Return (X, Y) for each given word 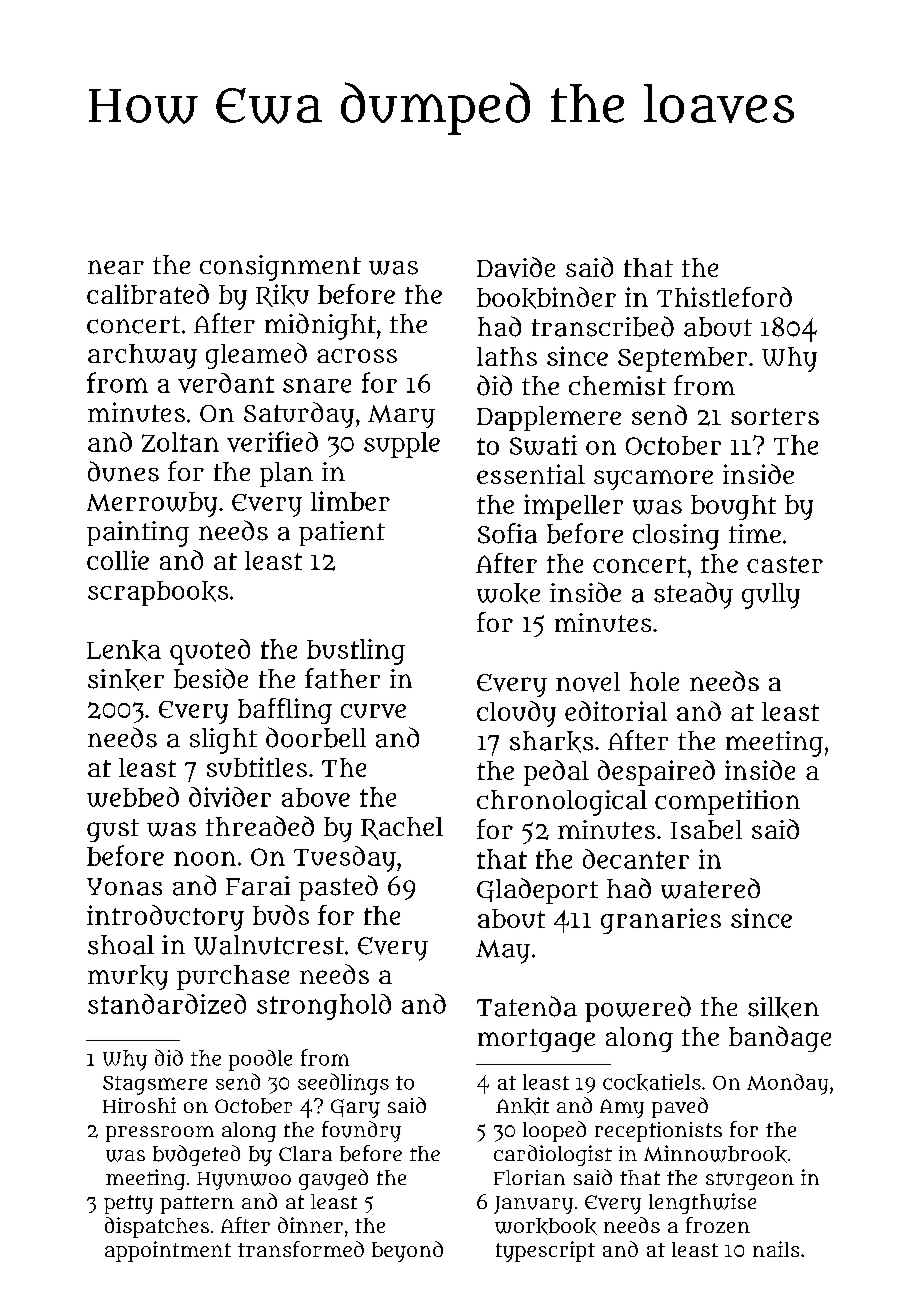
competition (727, 802)
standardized (167, 1004)
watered (710, 888)
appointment (168, 1251)
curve (373, 711)
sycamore (653, 480)
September (682, 359)
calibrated (148, 294)
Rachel (402, 828)
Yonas (124, 887)
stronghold (324, 1007)
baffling (285, 711)
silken (783, 1007)
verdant (226, 383)
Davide (516, 267)
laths (507, 356)
